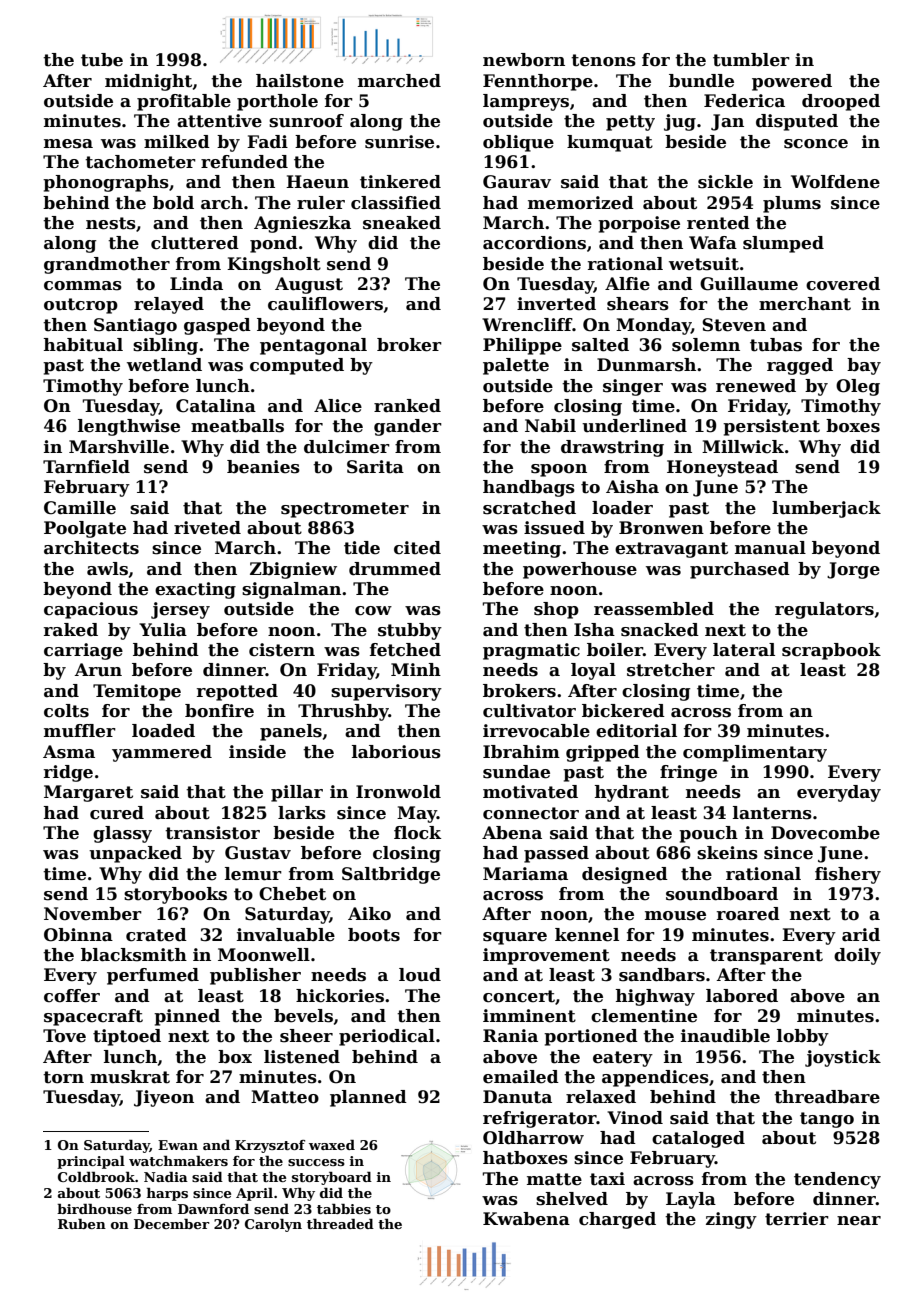 The height and width of the image is (1308, 924). Describe the element at coordinates (524, 60) in the image. I see `newborn` at that location.
